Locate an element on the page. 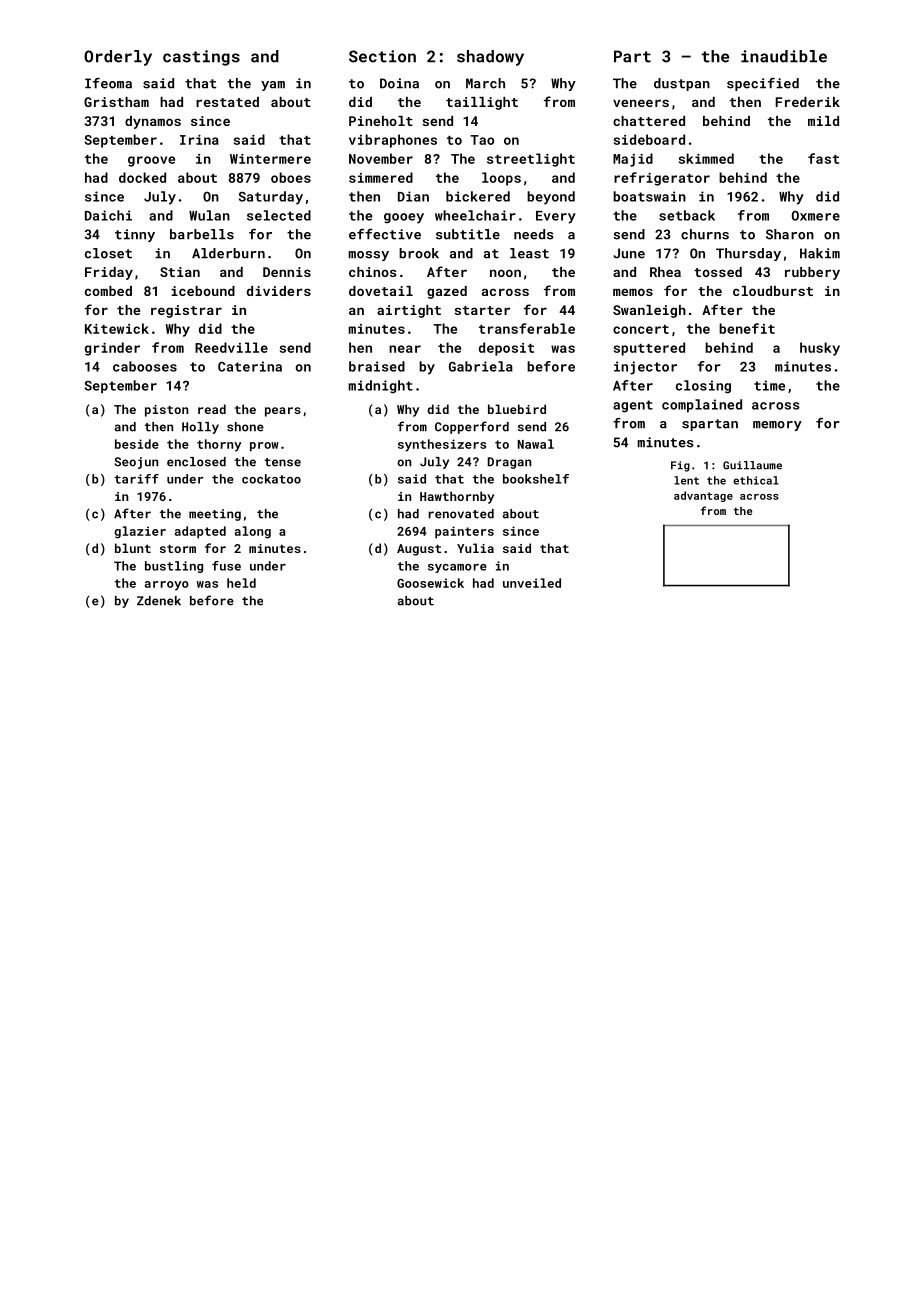 The width and height of the document is (924, 1308). oboes is located at coordinates (291, 177).
